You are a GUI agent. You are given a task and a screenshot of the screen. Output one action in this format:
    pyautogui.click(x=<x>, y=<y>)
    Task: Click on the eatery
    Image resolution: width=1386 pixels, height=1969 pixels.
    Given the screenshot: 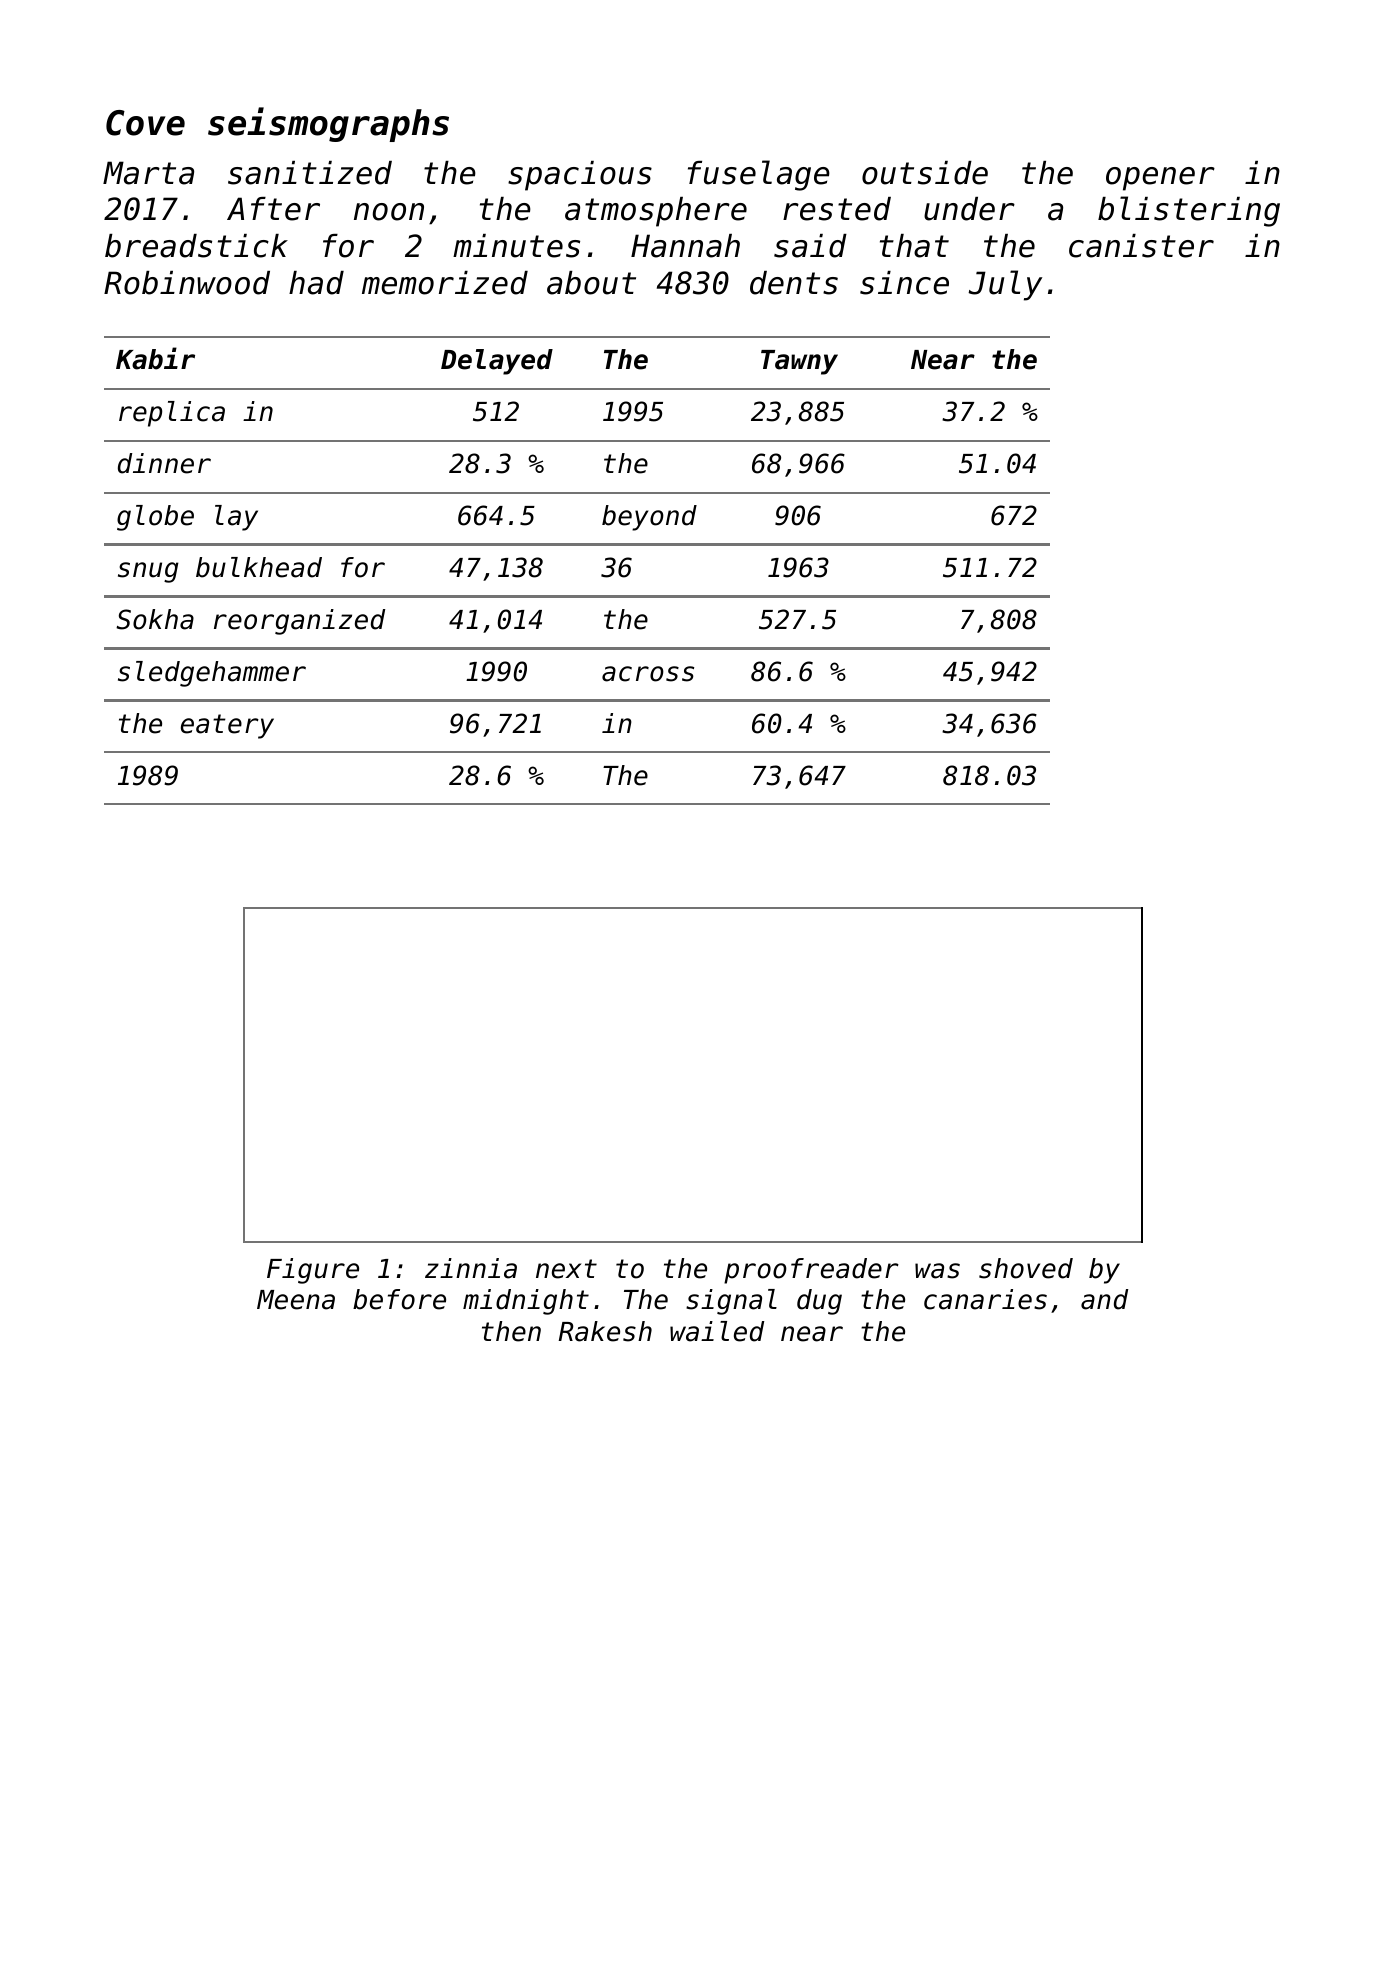 What is the action you would take?
    pyautogui.click(x=227, y=726)
